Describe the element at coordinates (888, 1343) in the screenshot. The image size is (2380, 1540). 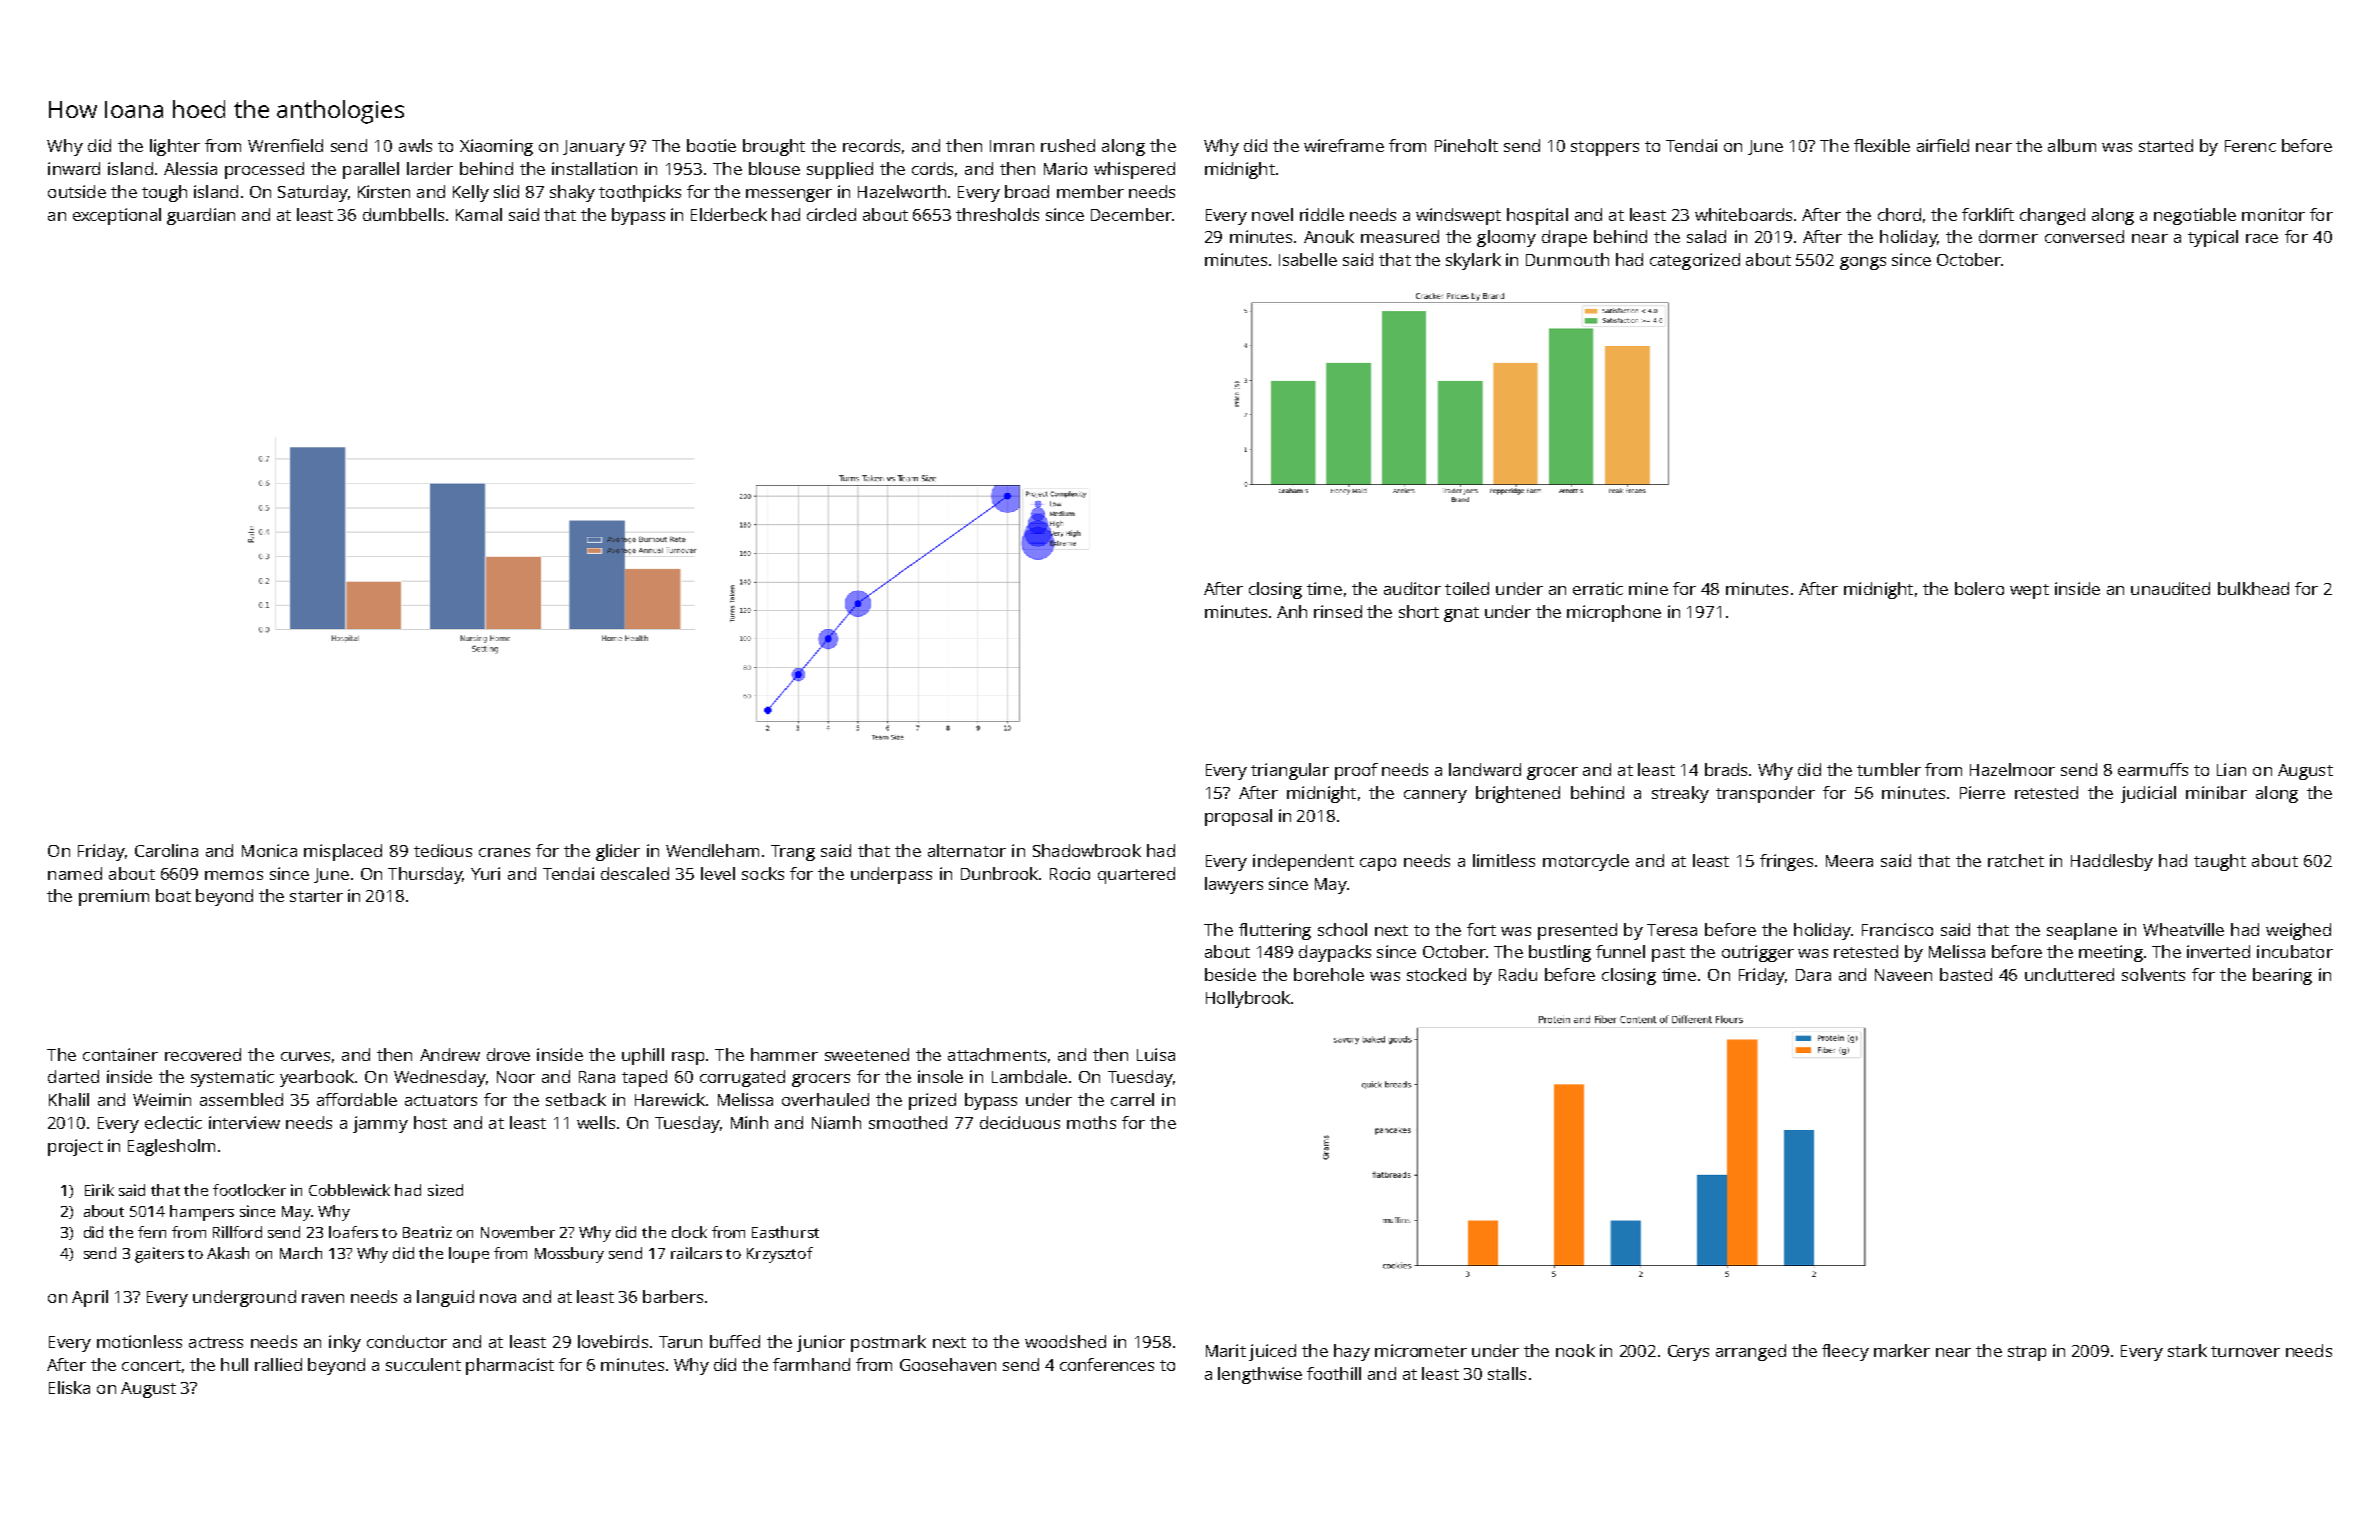
I see `postmark` at that location.
